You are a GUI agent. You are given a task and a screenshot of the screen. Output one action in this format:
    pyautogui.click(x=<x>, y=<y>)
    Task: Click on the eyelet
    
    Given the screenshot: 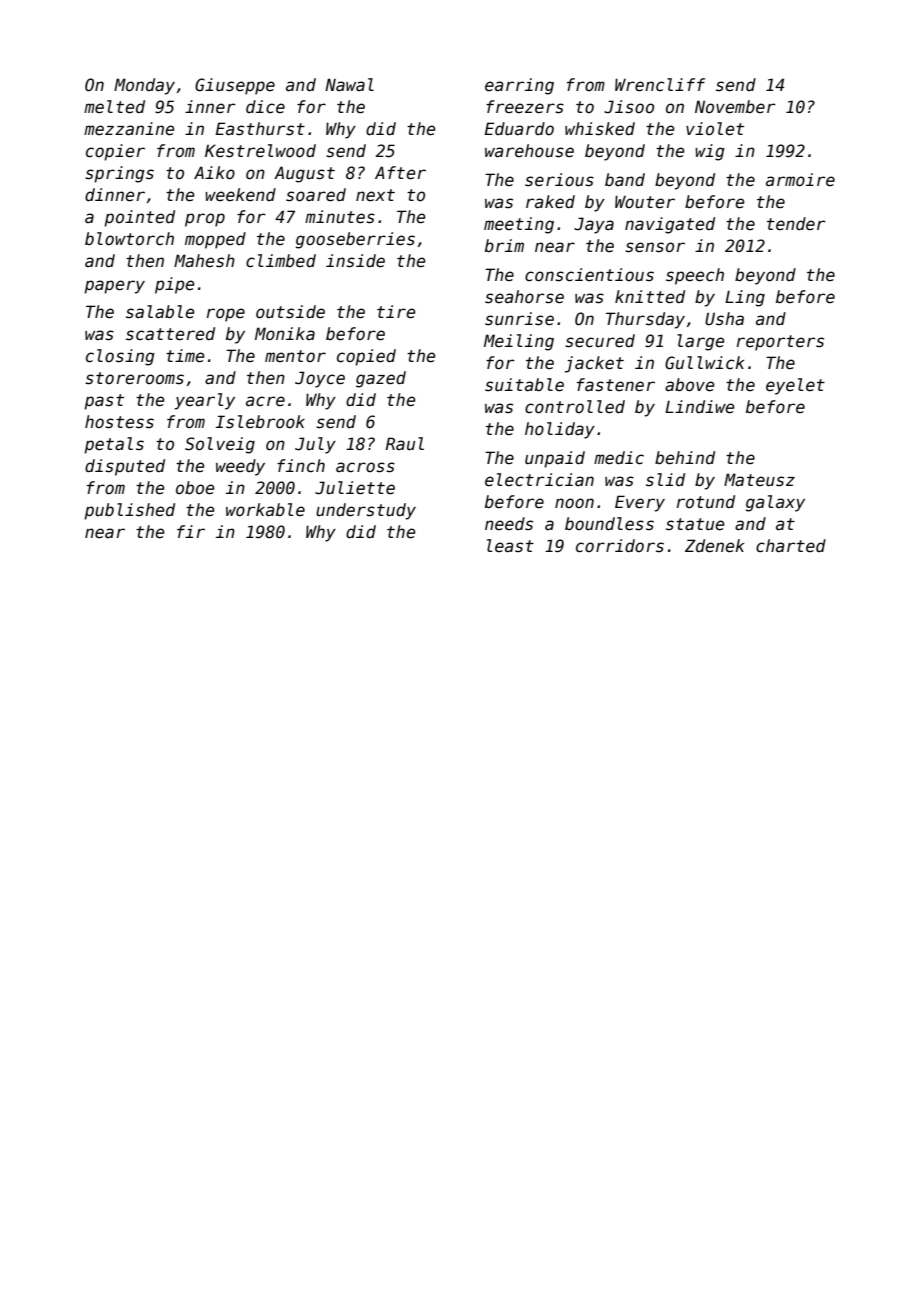 What is the action you would take?
    pyautogui.click(x=795, y=386)
